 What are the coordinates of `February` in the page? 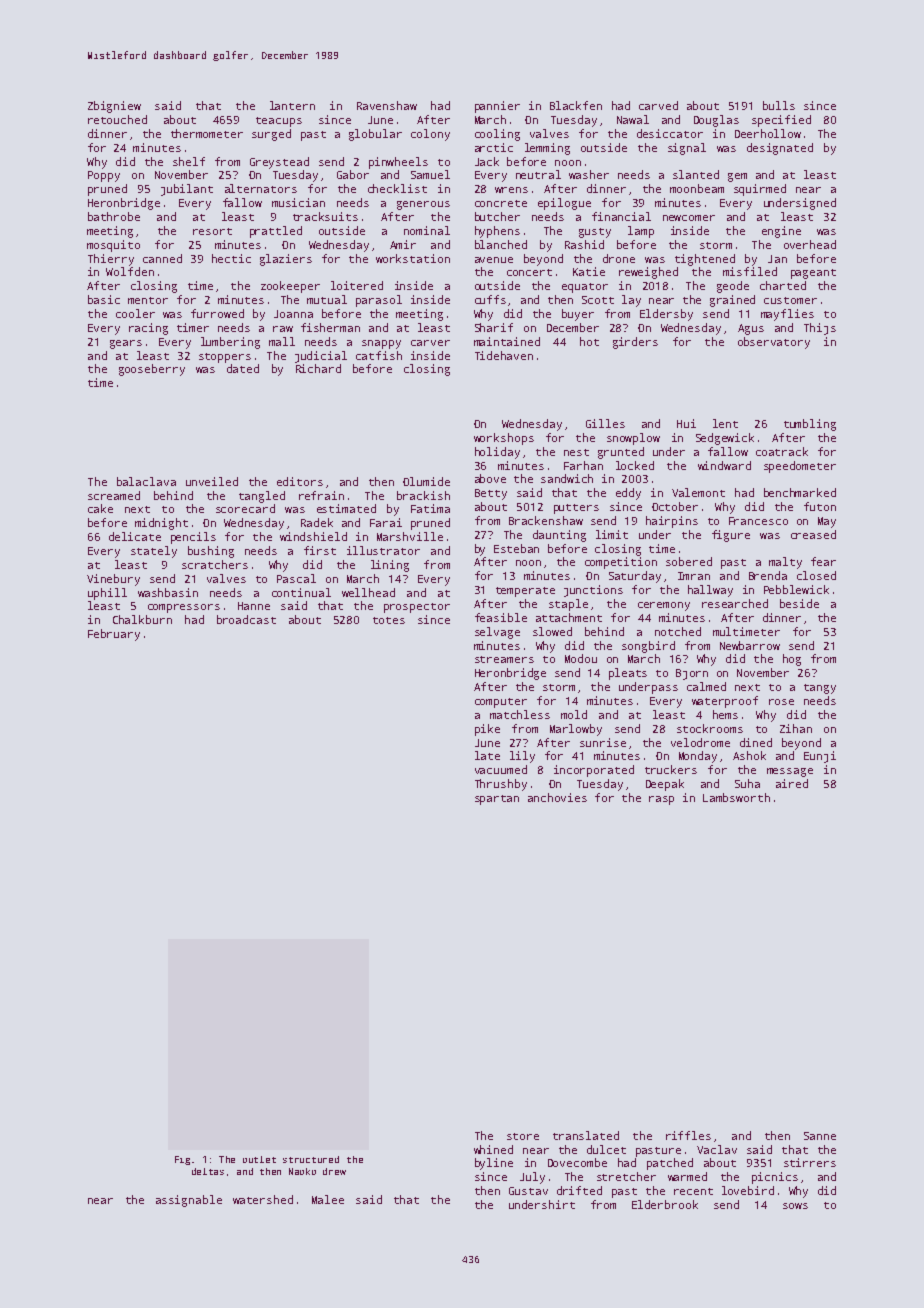 It's located at (114, 635).
